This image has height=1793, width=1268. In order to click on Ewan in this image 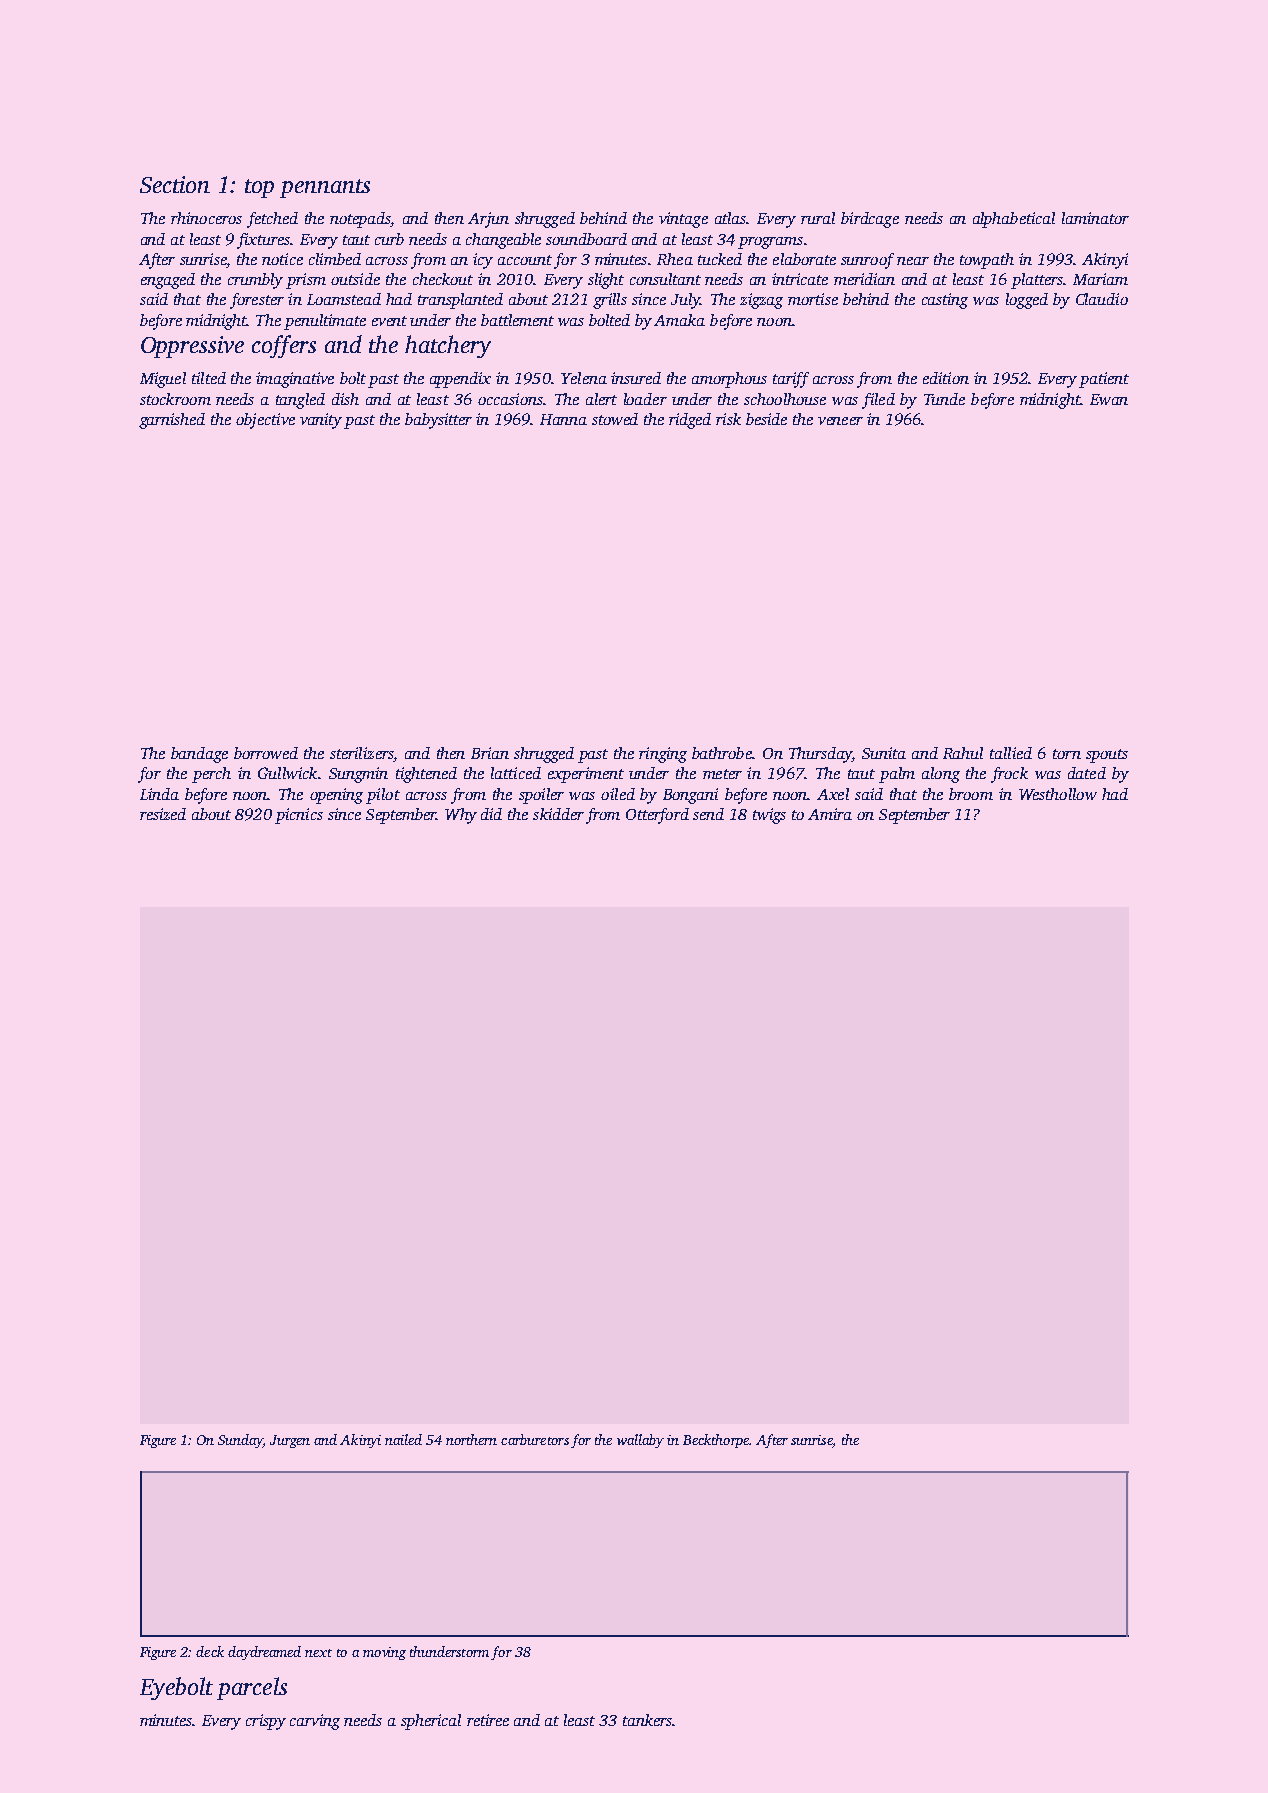, I will do `click(1109, 399)`.
